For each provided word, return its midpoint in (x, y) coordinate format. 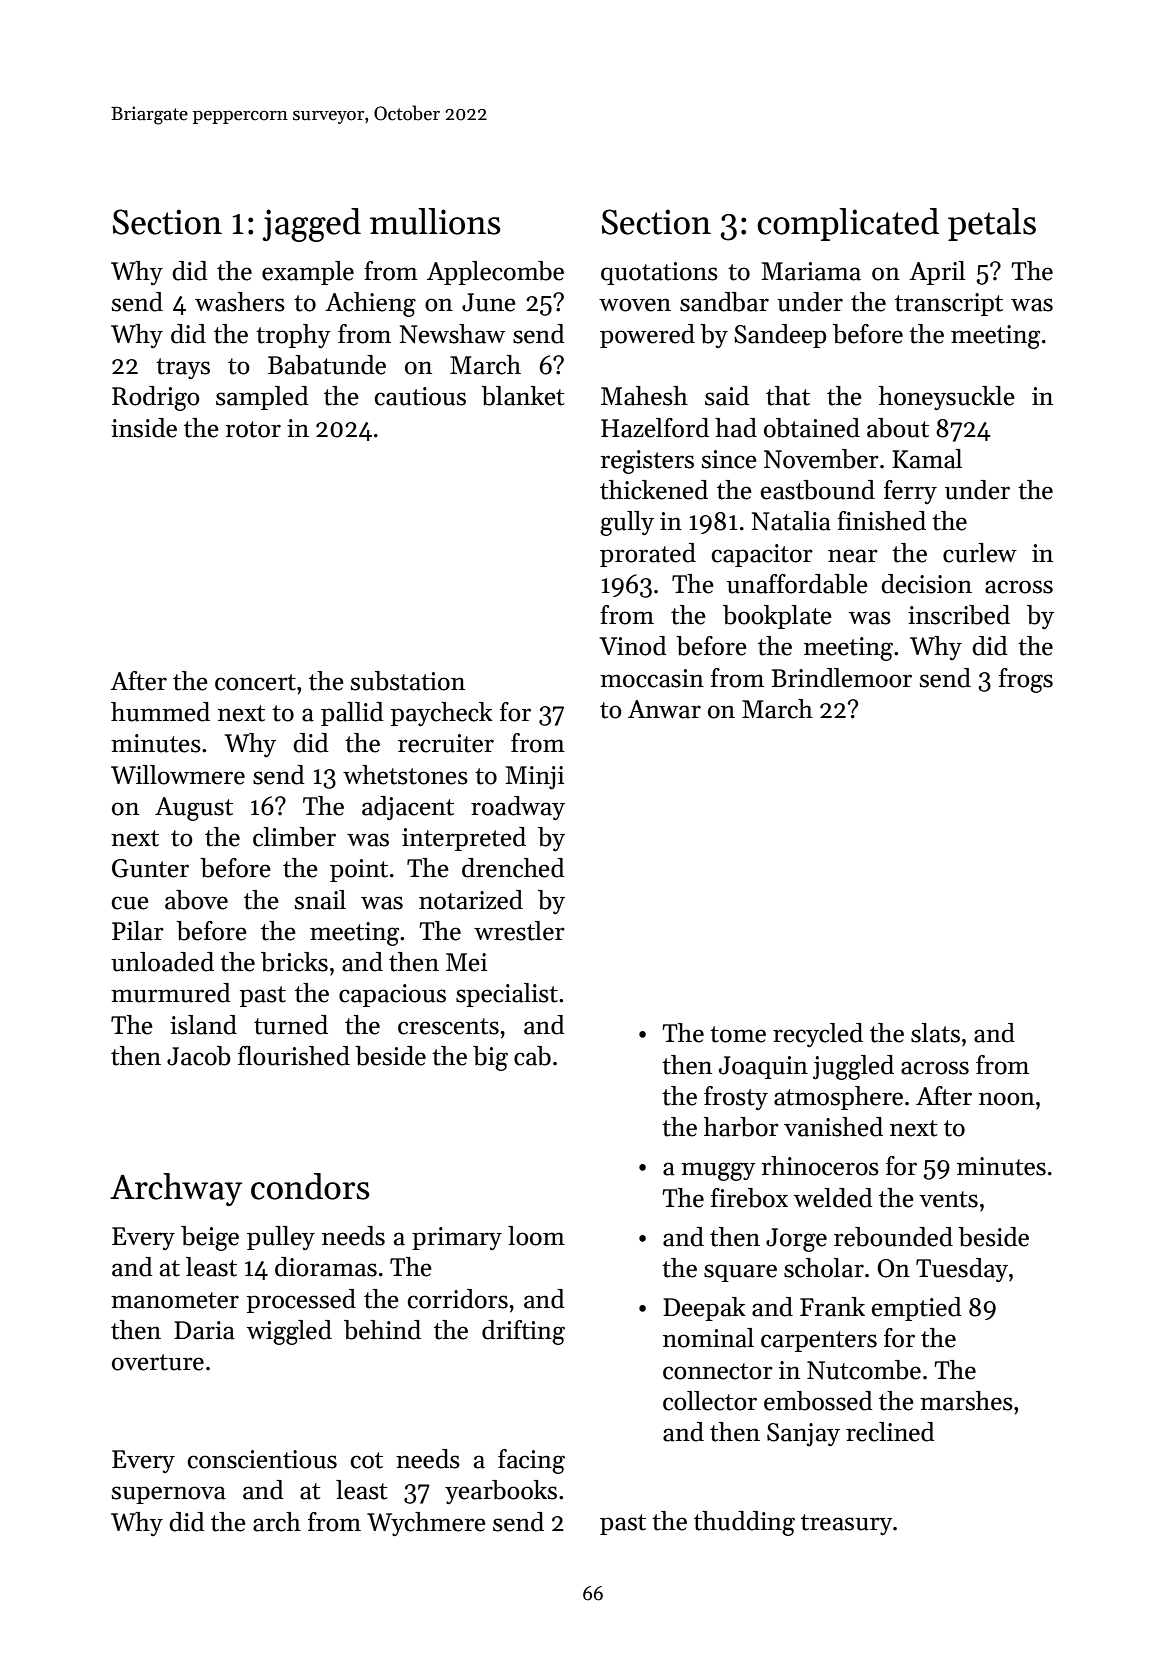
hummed (160, 712)
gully (627, 523)
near (853, 556)
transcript (949, 304)
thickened (654, 490)
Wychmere (426, 1524)
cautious (420, 396)
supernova (168, 1495)
